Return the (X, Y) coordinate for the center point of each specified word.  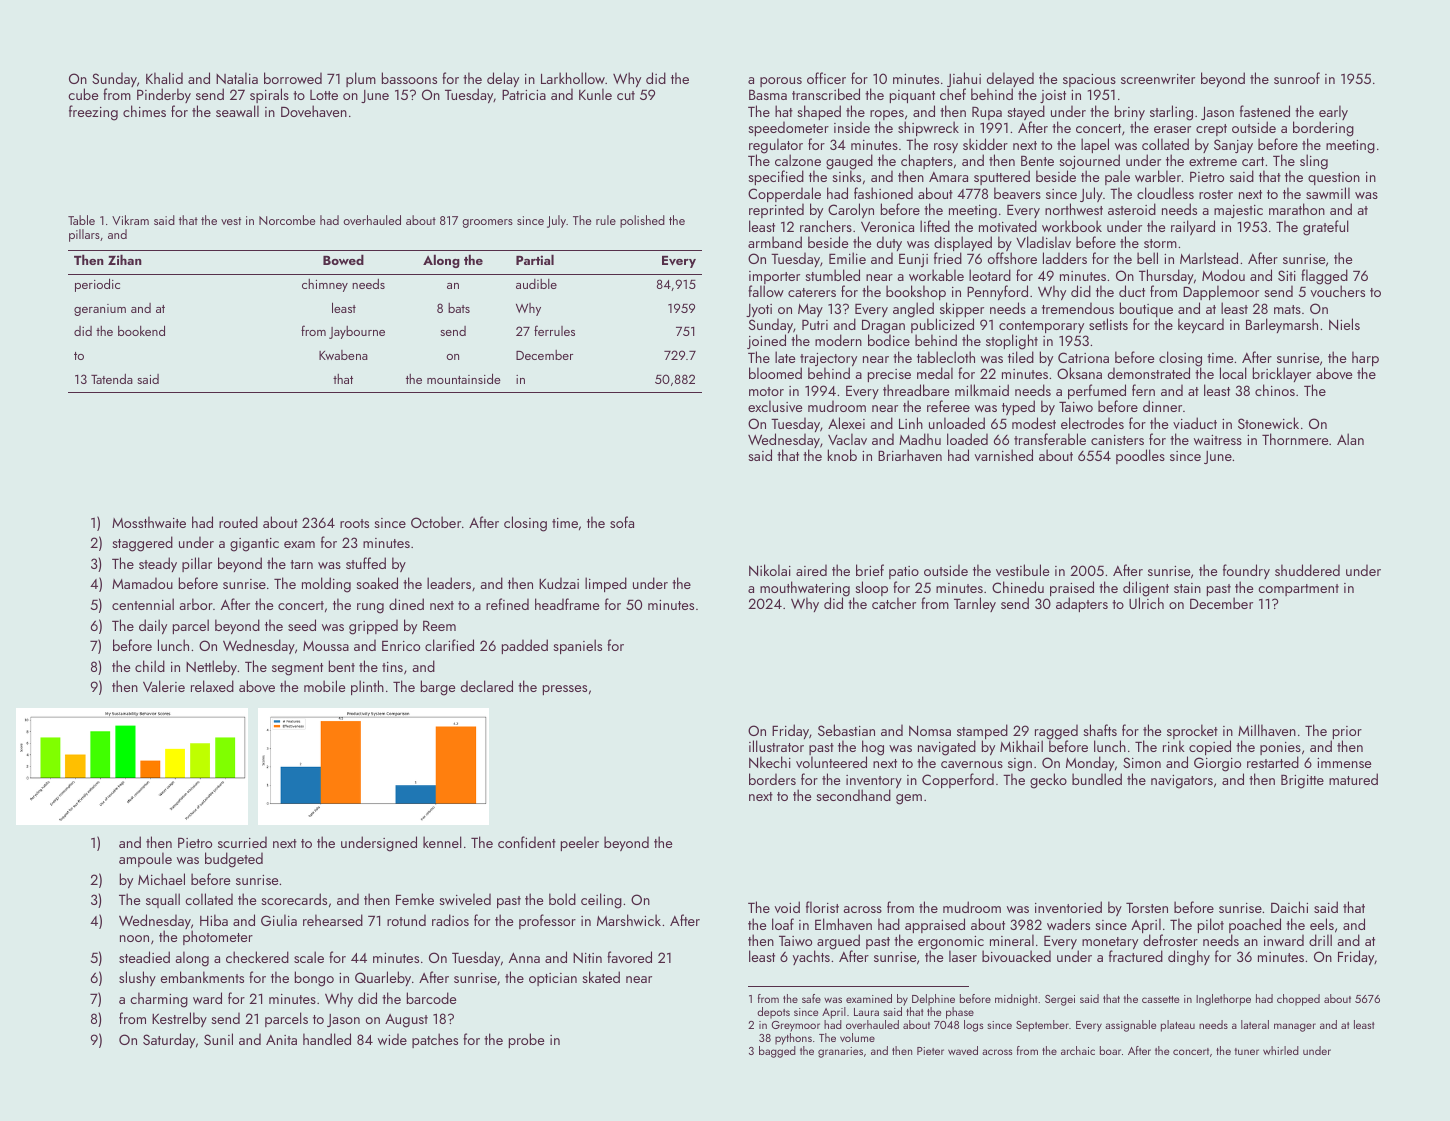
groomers (487, 223)
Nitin (587, 958)
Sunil (218, 1039)
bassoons (409, 78)
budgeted (234, 860)
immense (1344, 763)
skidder (985, 144)
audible (536, 284)
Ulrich (1146, 603)
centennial (143, 604)
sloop (871, 588)
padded (525, 646)
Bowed (343, 259)
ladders (1065, 258)
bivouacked (1016, 956)
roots (354, 523)
